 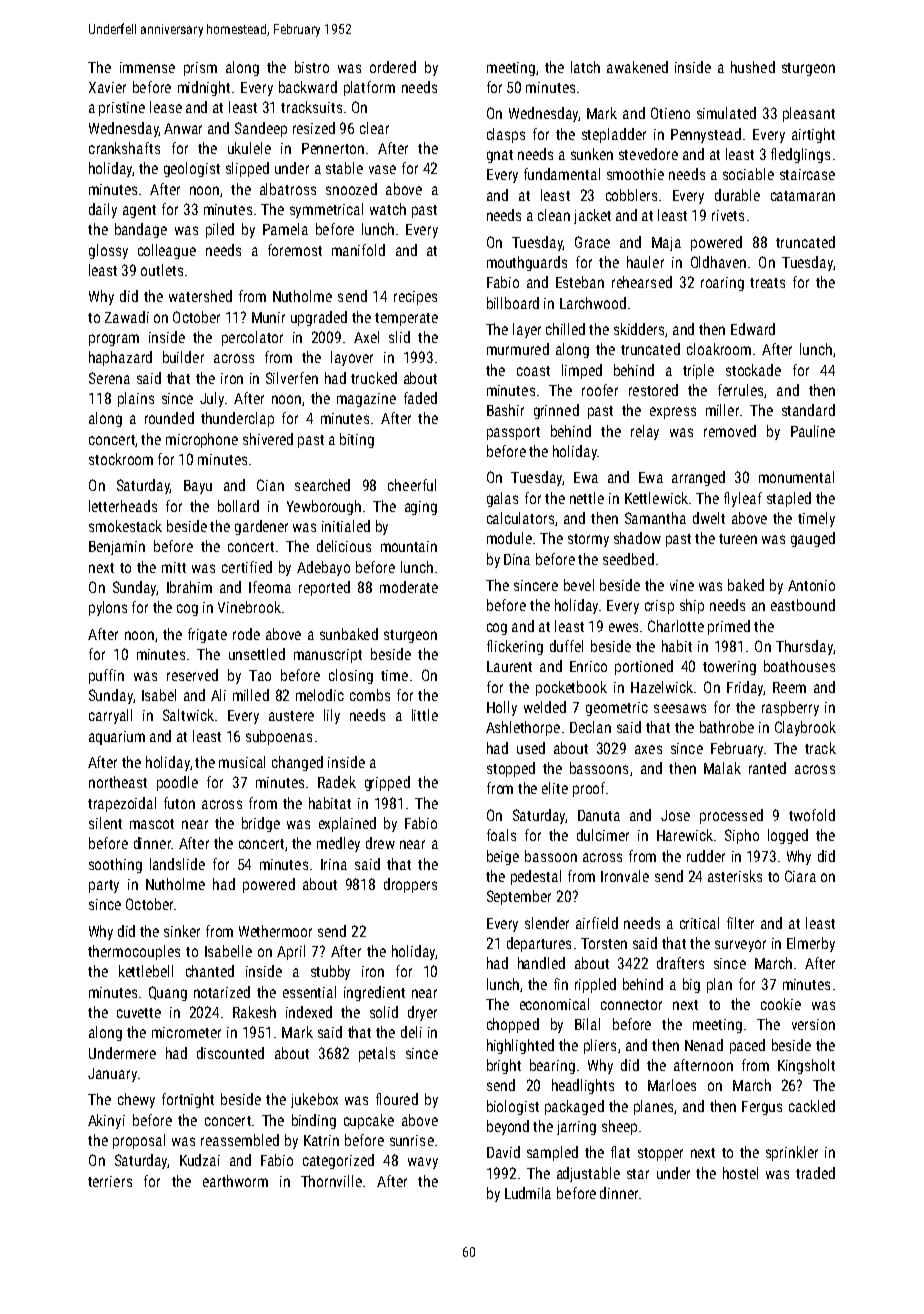 What do you see at coordinates (420, 398) in the screenshot?
I see `faded` at bounding box center [420, 398].
